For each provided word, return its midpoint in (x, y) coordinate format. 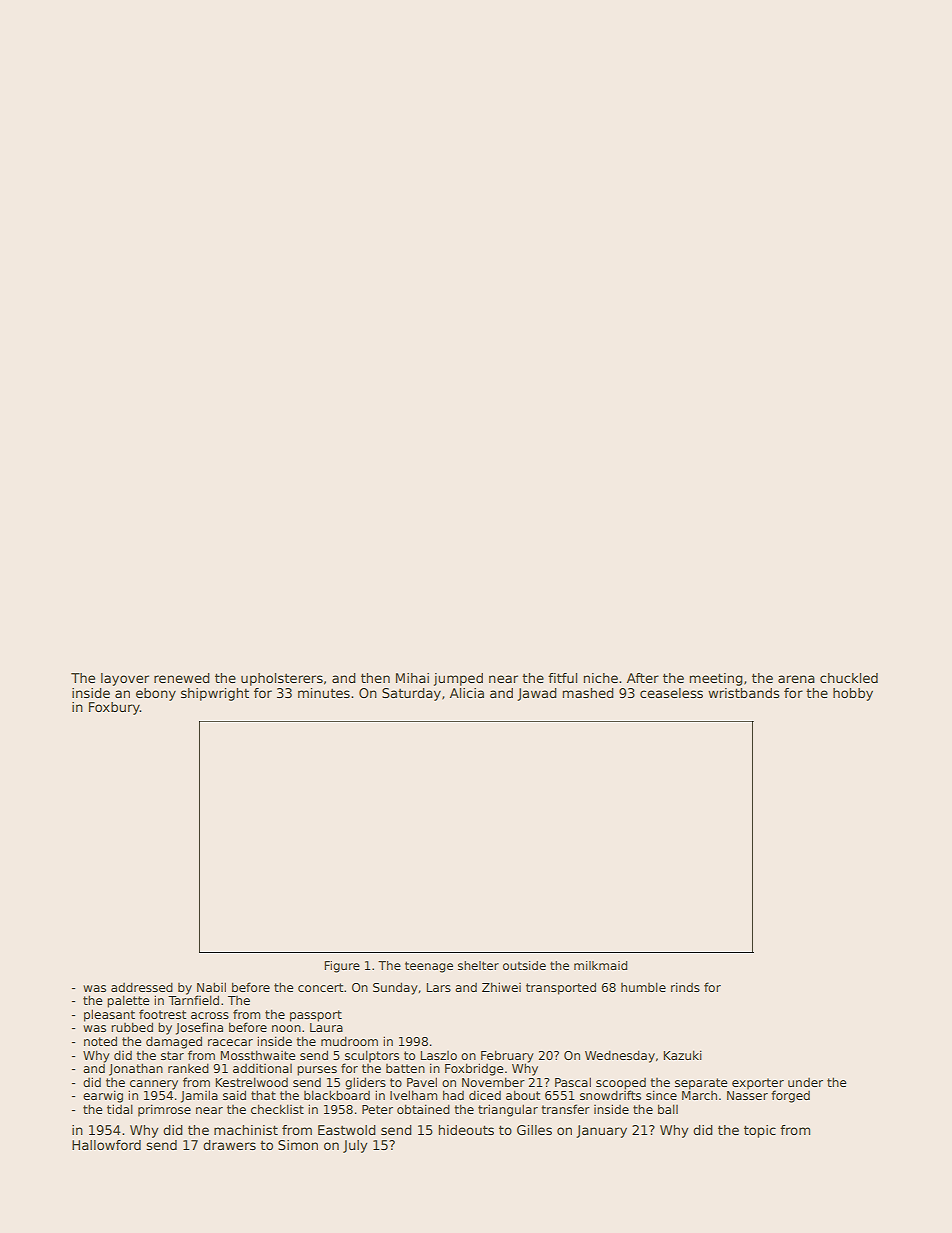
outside (524, 965)
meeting (716, 679)
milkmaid (600, 965)
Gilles (534, 1130)
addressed (142, 987)
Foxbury (114, 708)
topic (760, 1131)
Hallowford (106, 1145)
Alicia (467, 693)
